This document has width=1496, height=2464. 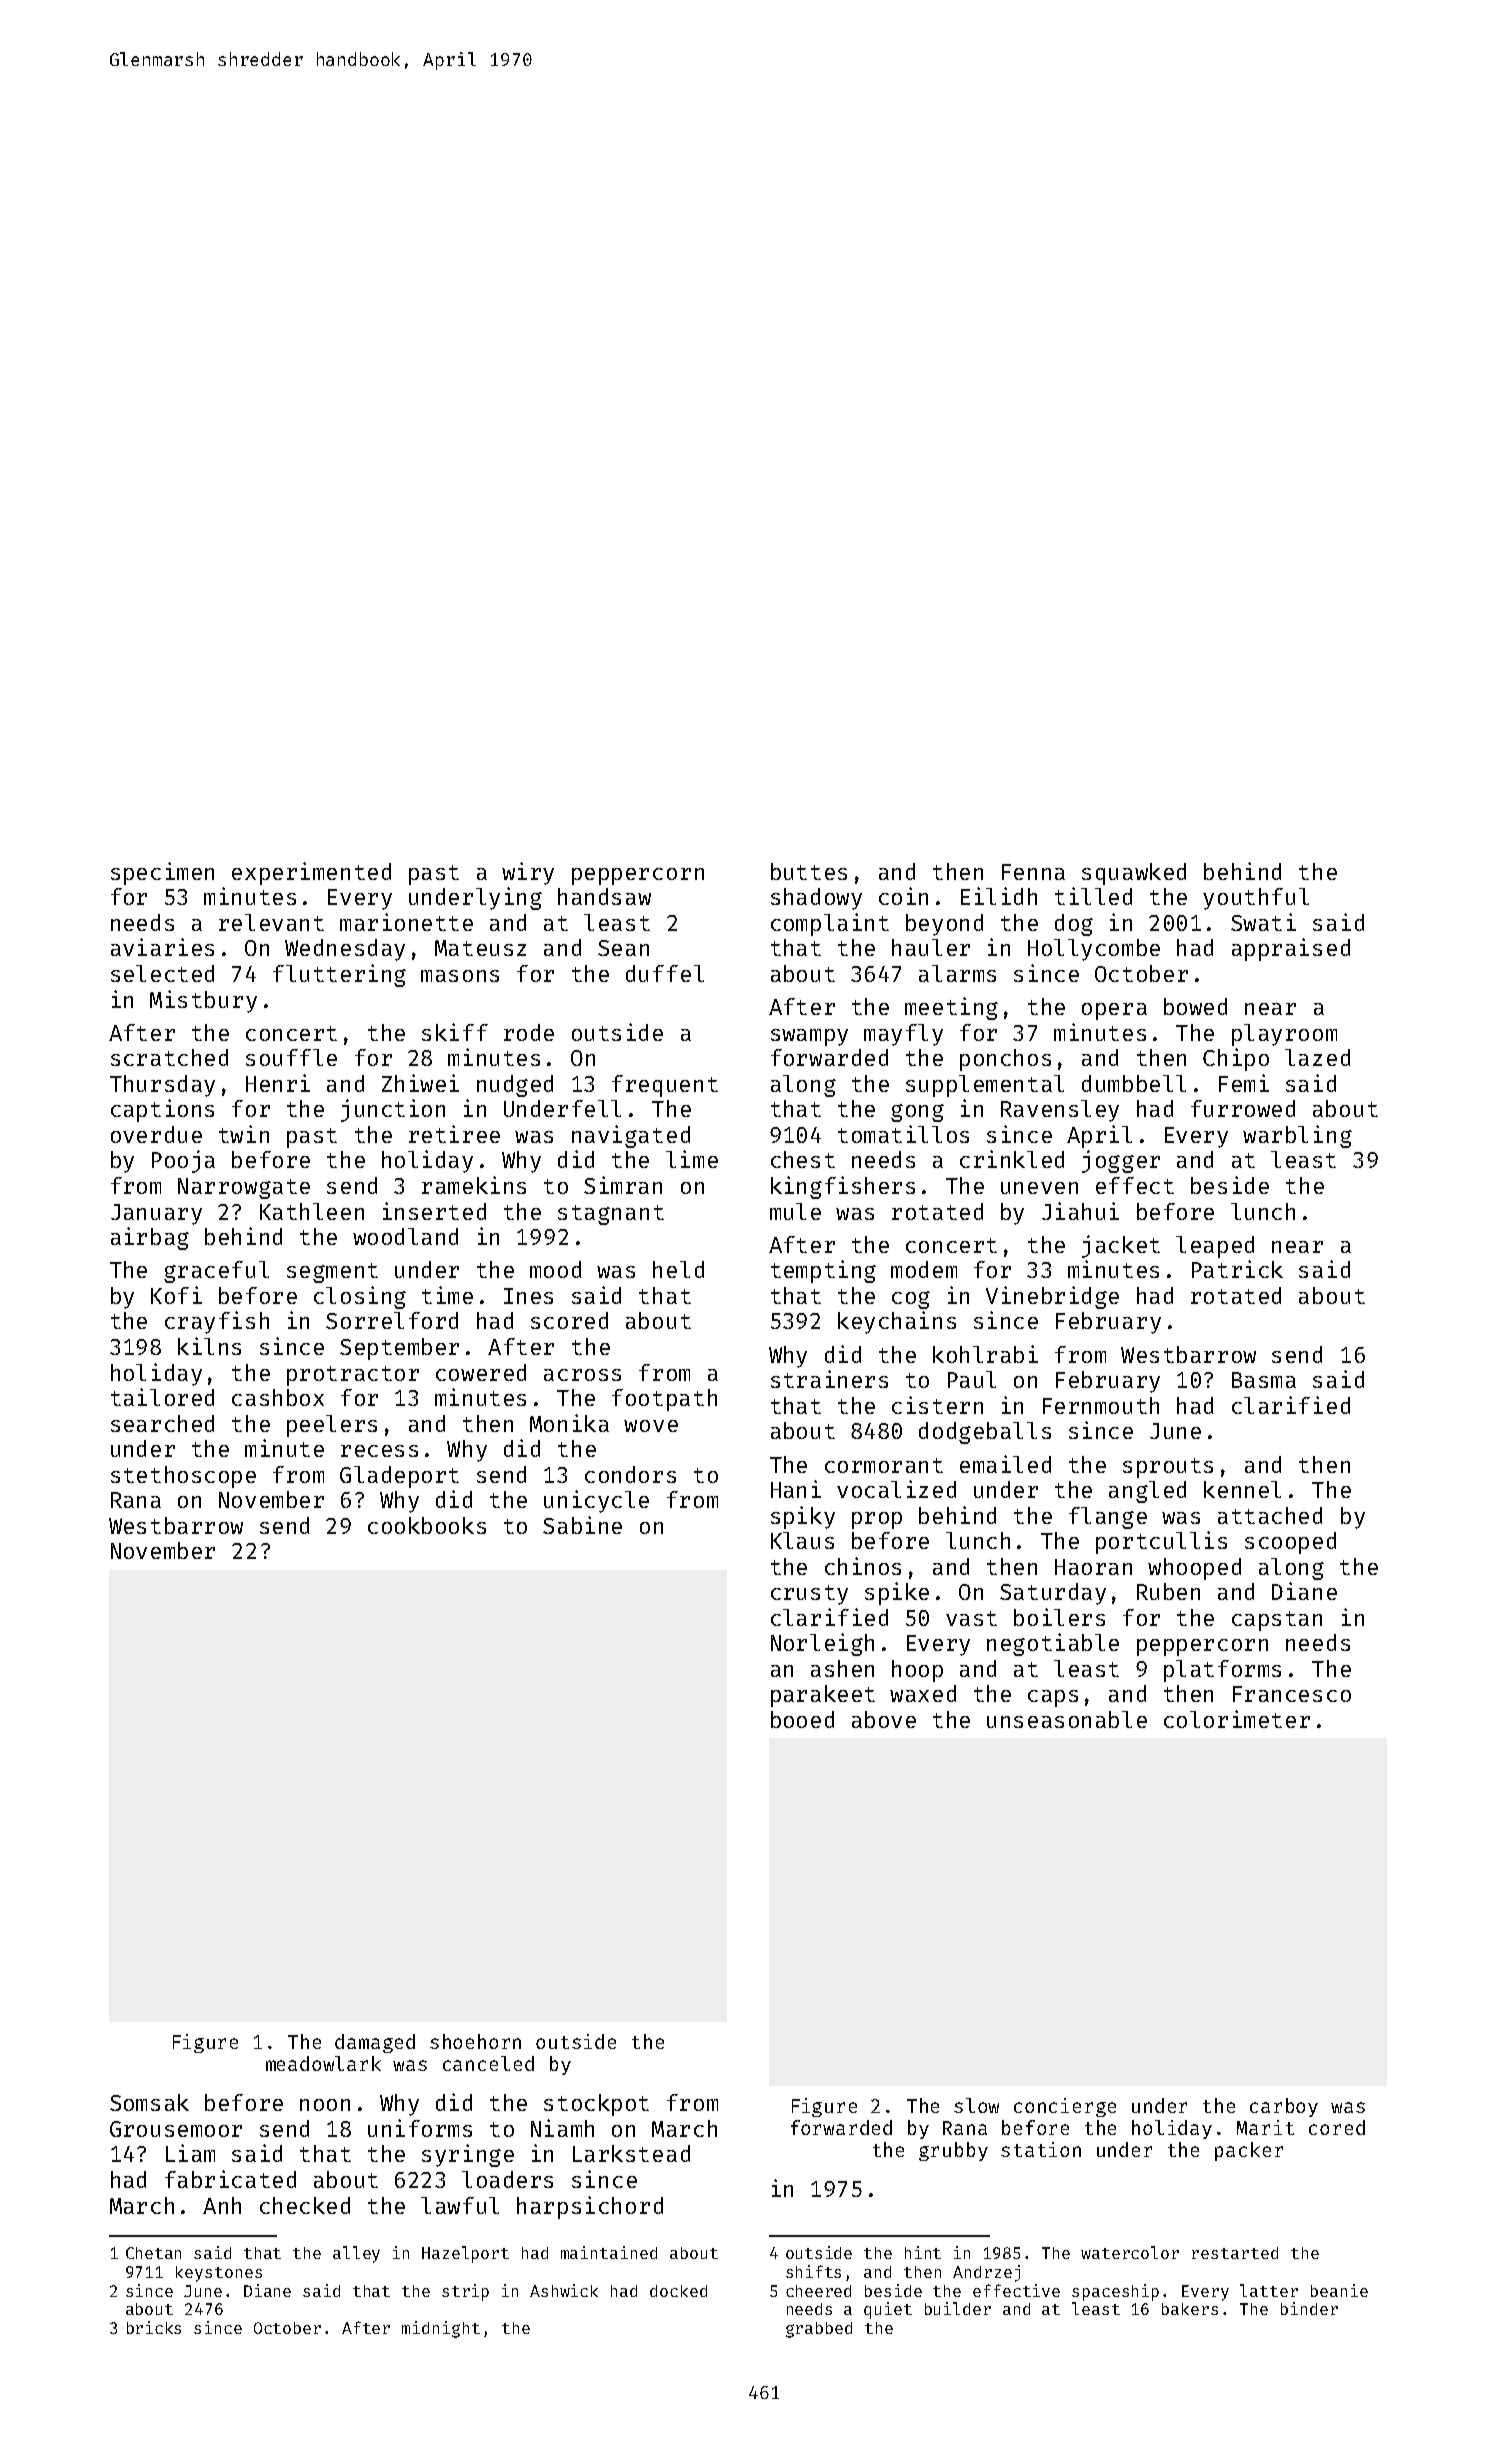 What do you see at coordinates (154, 2327) in the document?
I see `bricks` at bounding box center [154, 2327].
